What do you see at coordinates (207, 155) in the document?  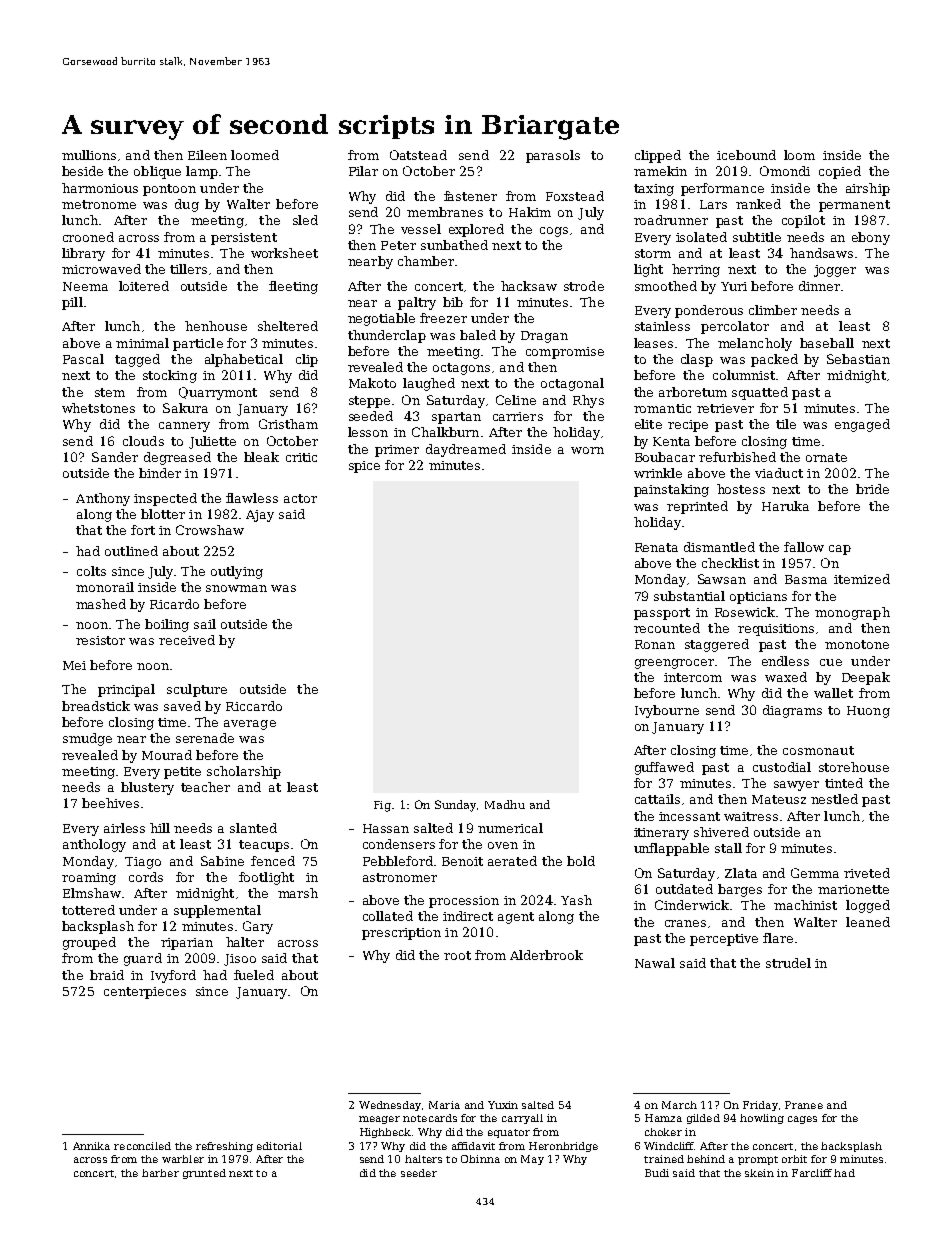 I see `Eileen` at bounding box center [207, 155].
